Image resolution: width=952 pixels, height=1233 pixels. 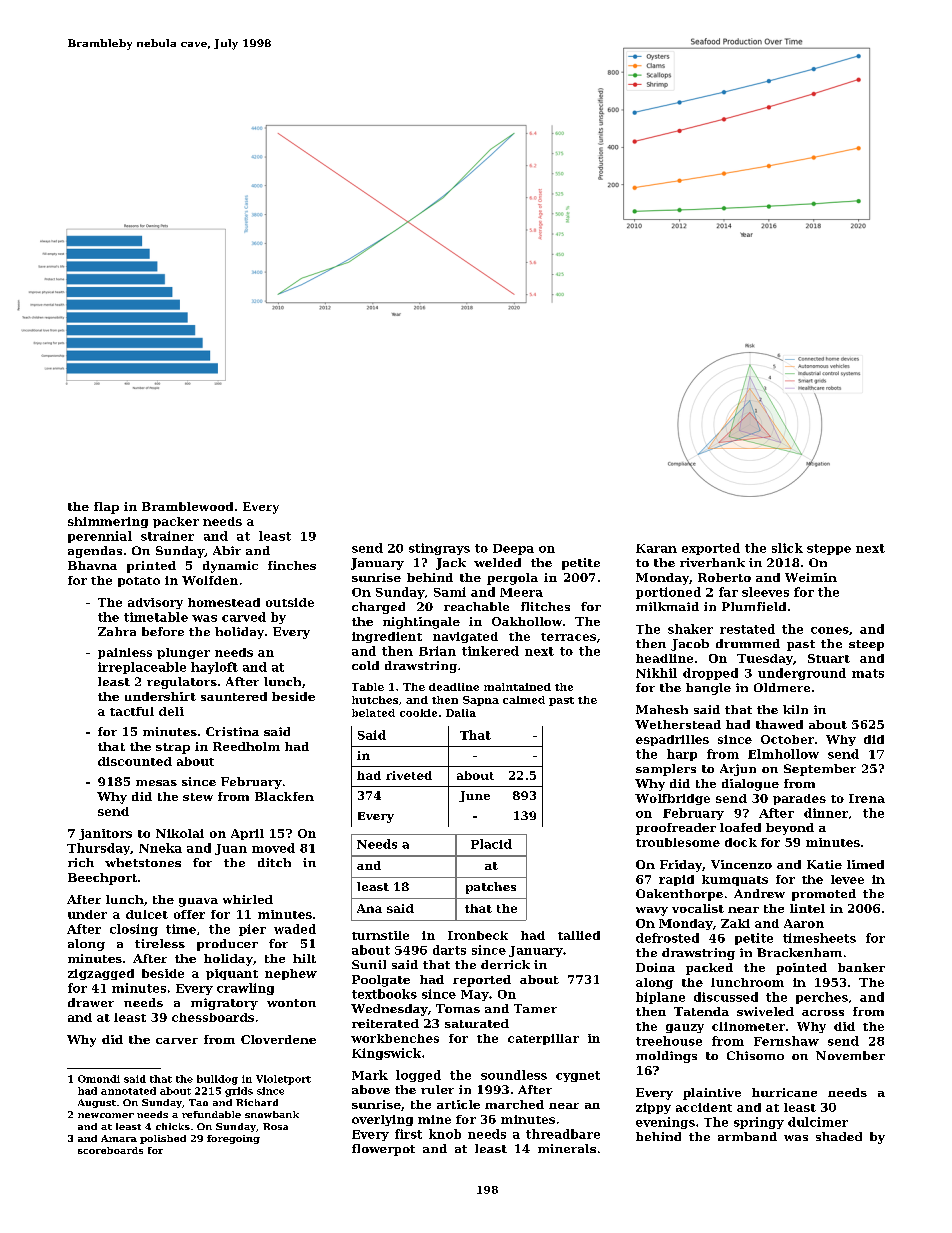 I want to click on Placid, so click(x=491, y=844).
